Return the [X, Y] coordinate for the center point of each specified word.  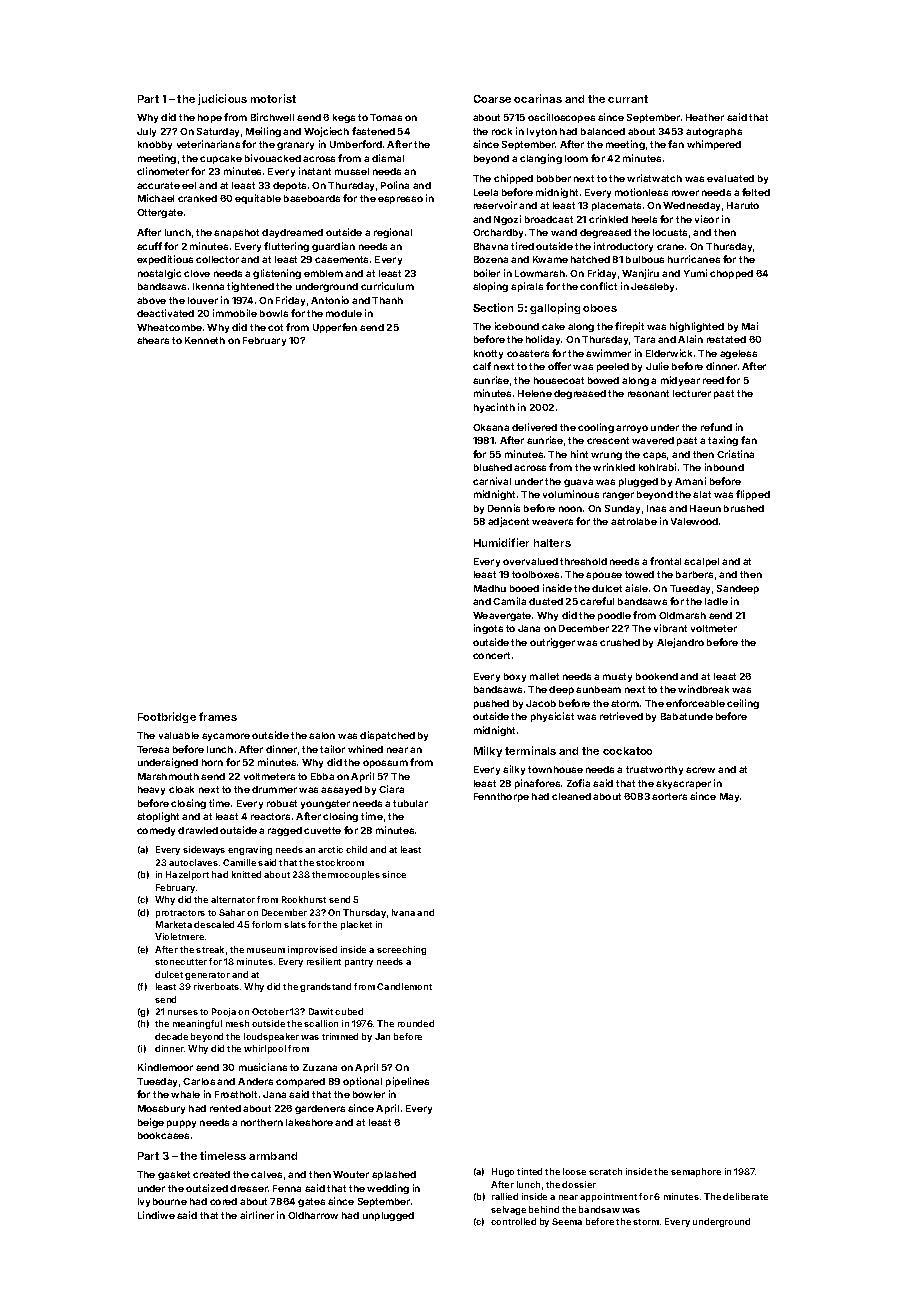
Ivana [403, 912]
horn [212, 762]
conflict [598, 286]
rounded [416, 1023]
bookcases [163, 1135]
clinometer [163, 171]
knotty [488, 354]
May [729, 797]
